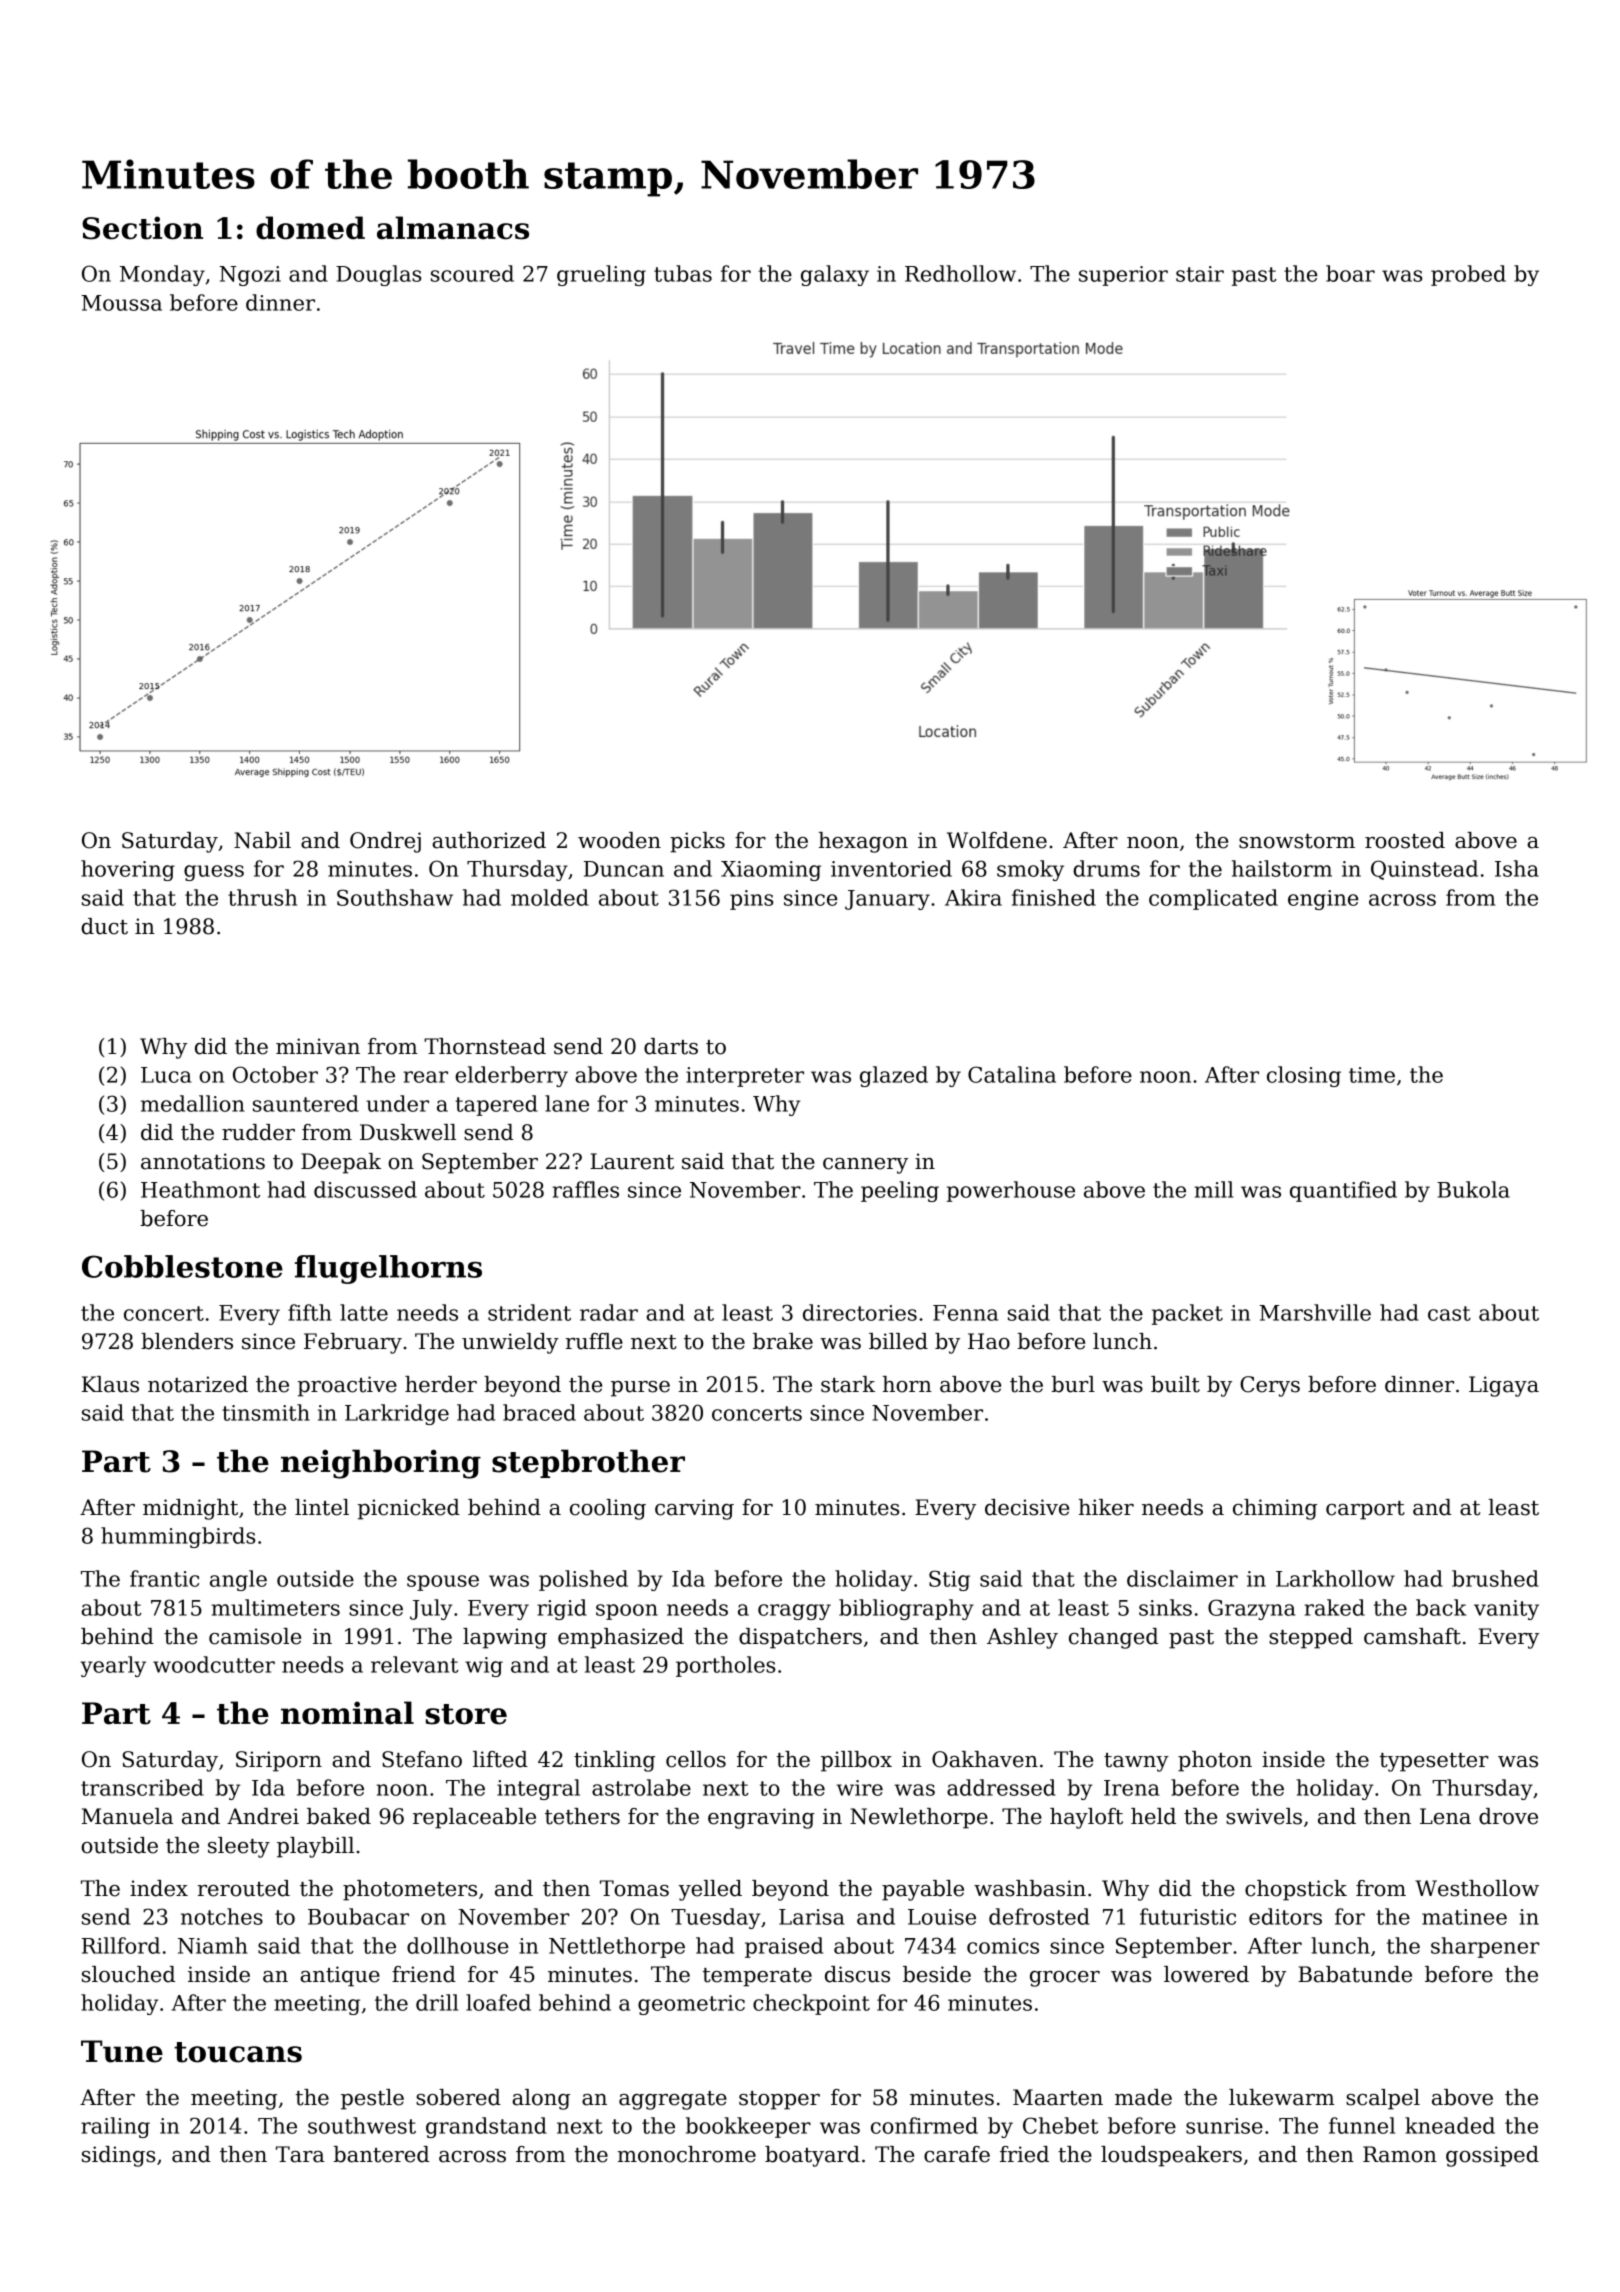 This screenshot has width=1620, height=2292. Describe the element at coordinates (190, 1509) in the screenshot. I see `midnight` at that location.
